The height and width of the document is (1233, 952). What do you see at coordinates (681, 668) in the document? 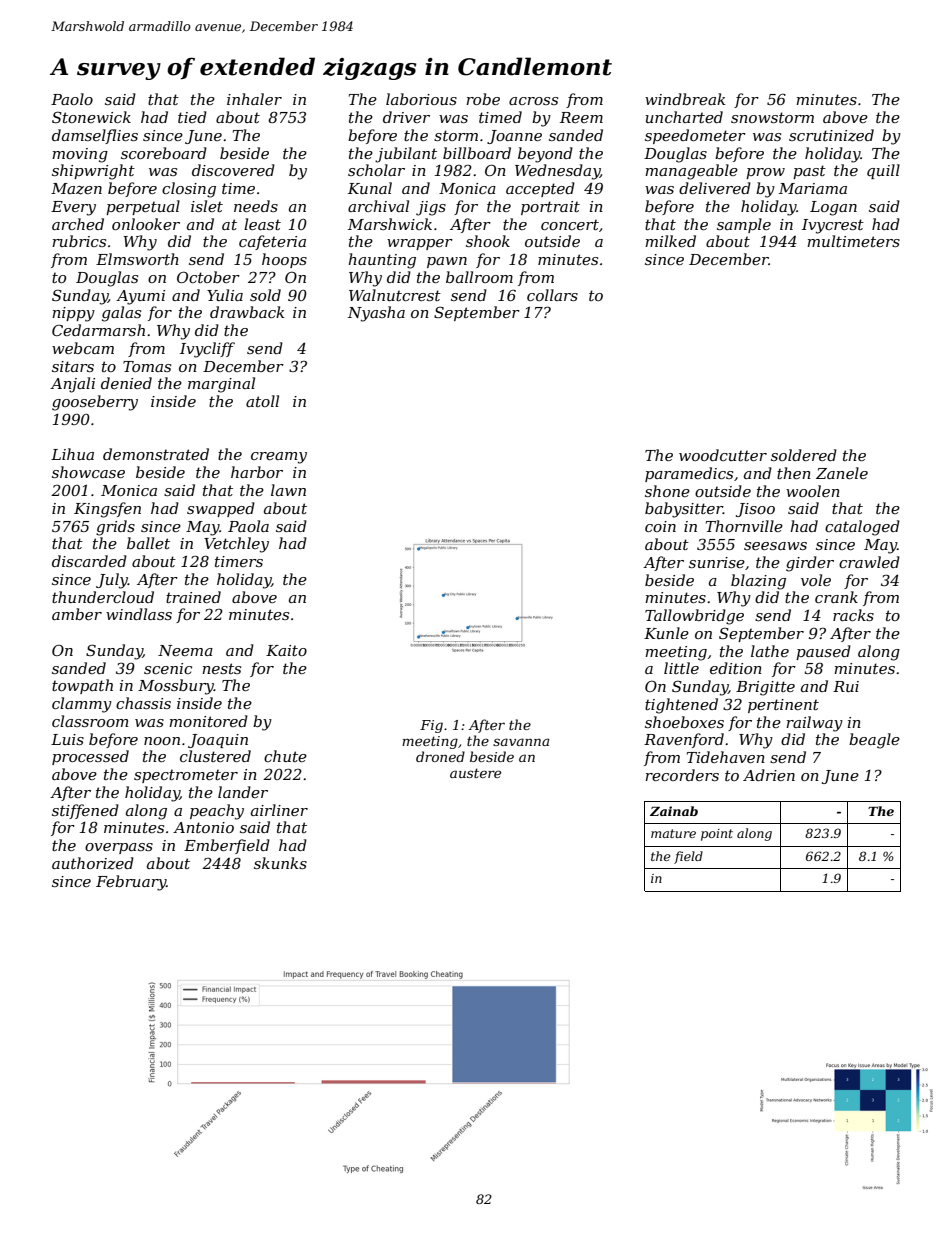
I see `little` at bounding box center [681, 668].
